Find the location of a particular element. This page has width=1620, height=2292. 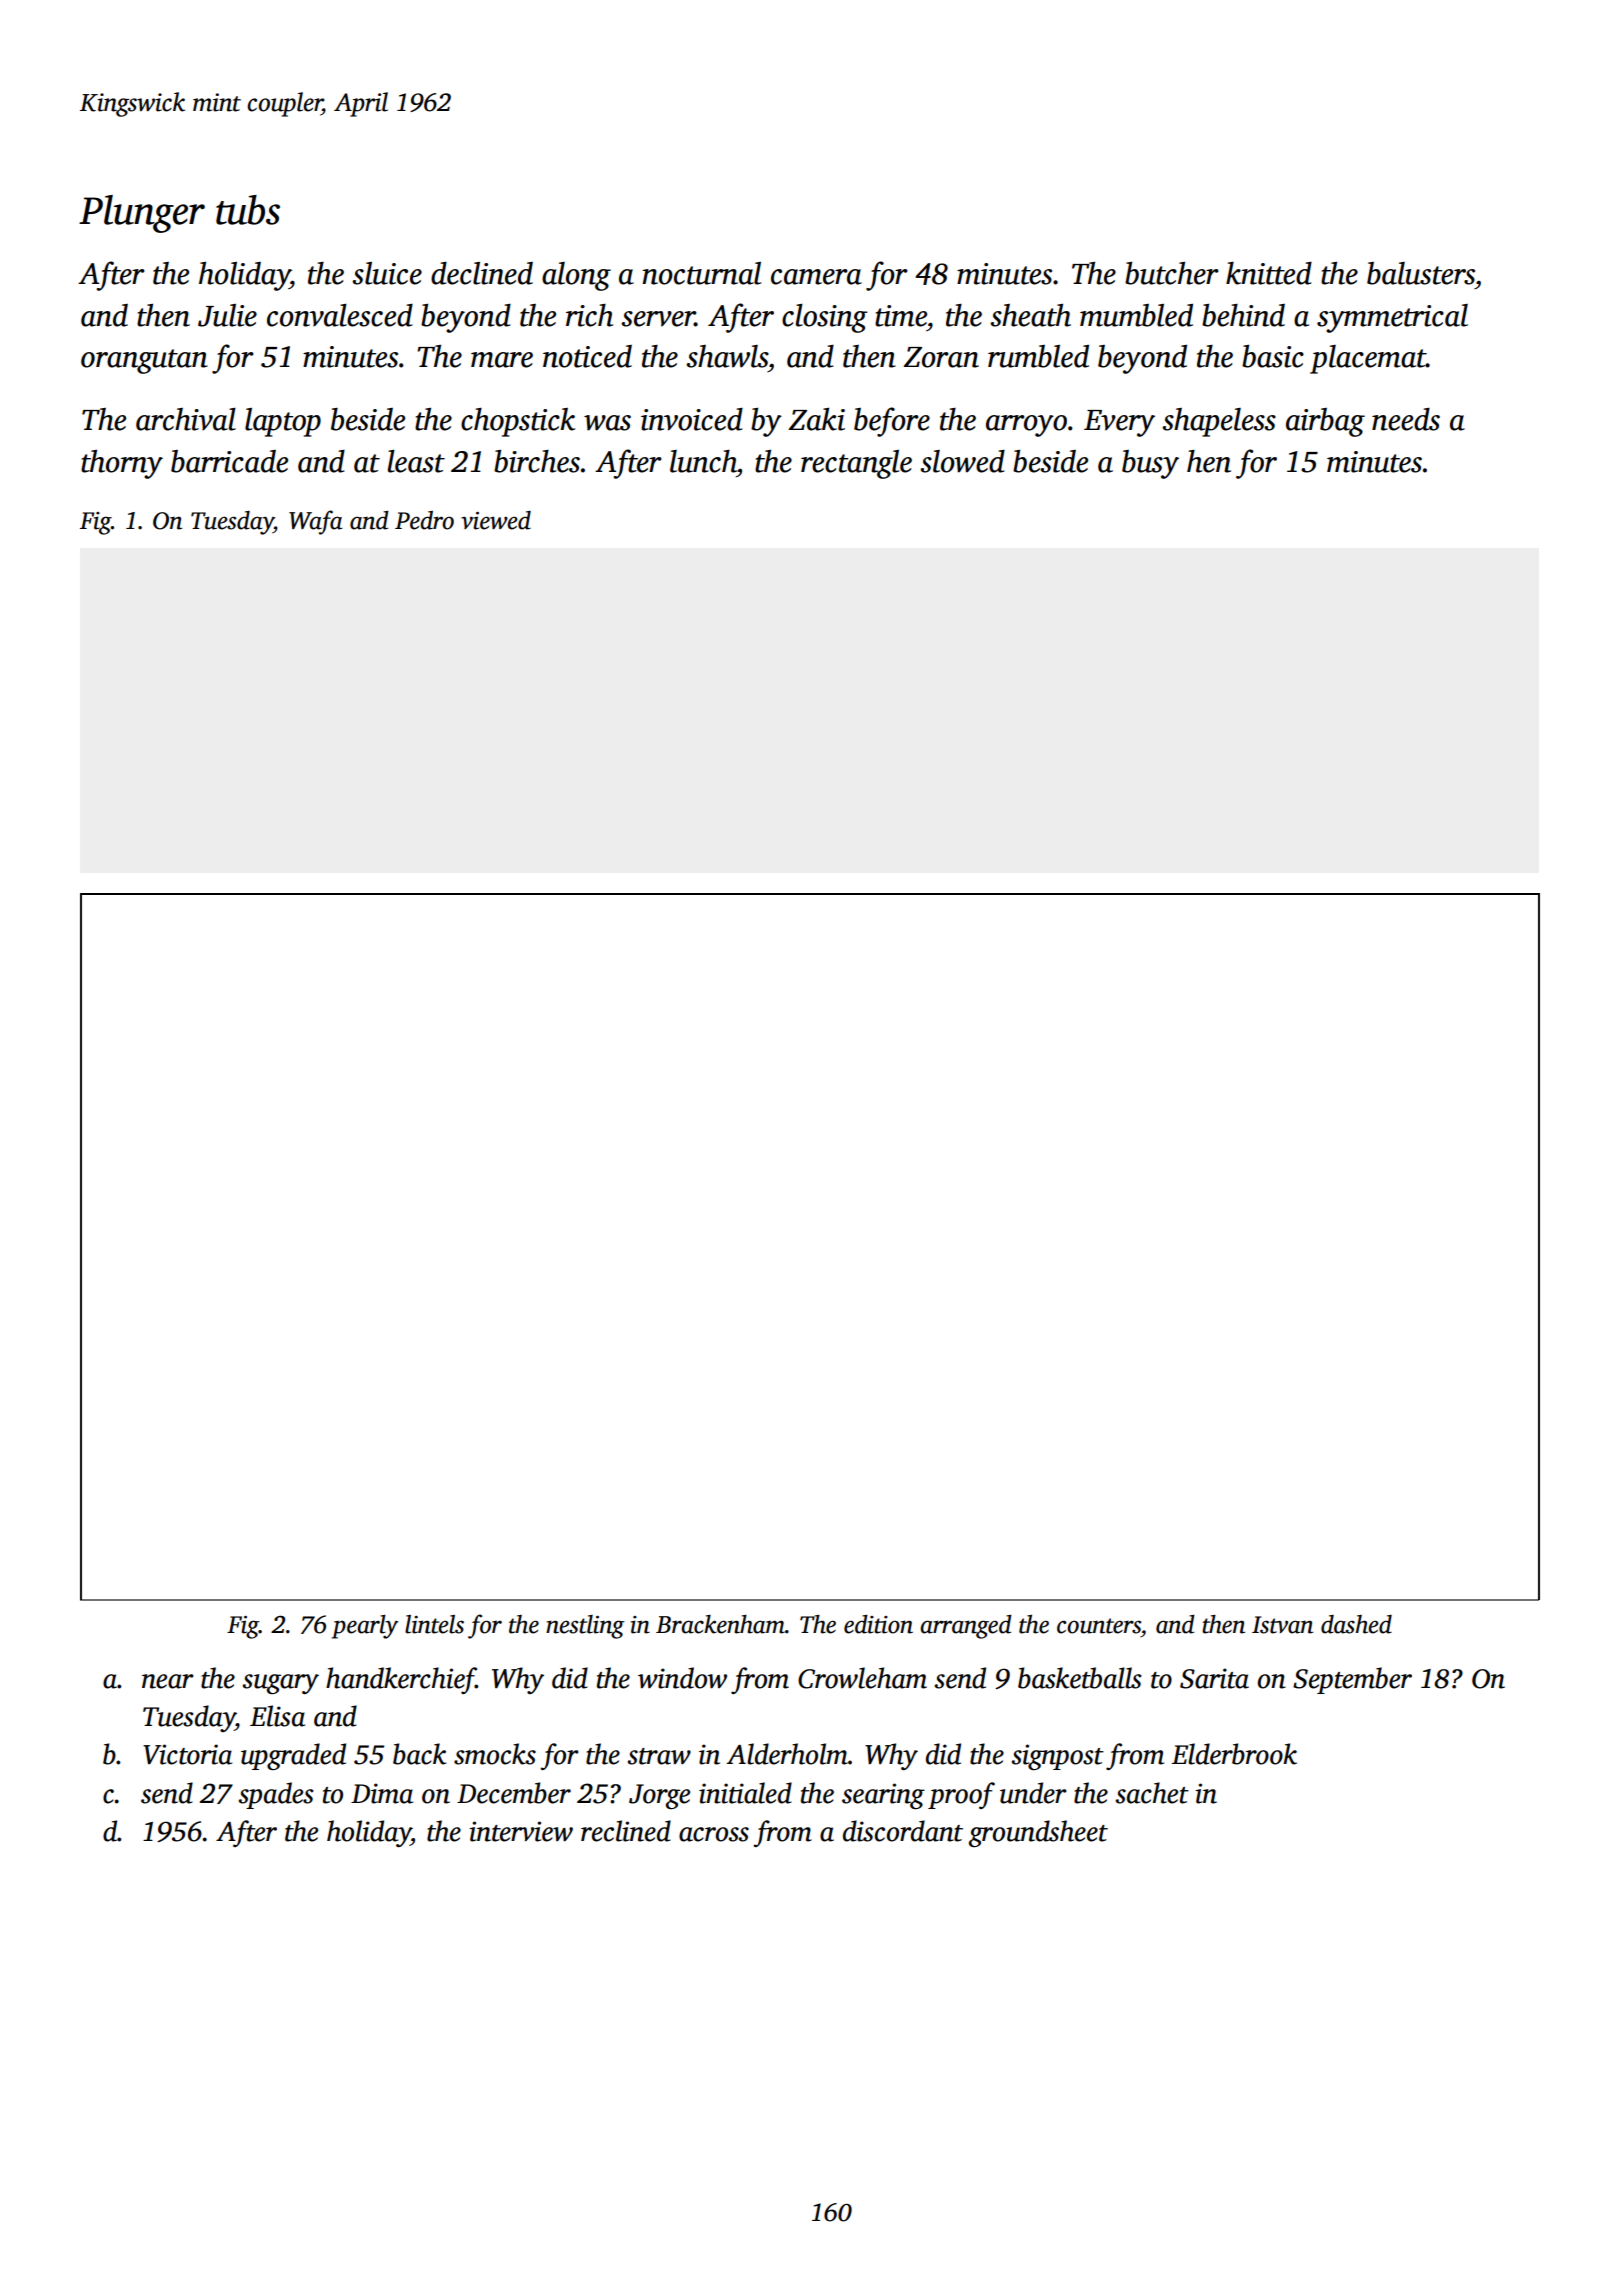

Pedro is located at coordinates (424, 520).
